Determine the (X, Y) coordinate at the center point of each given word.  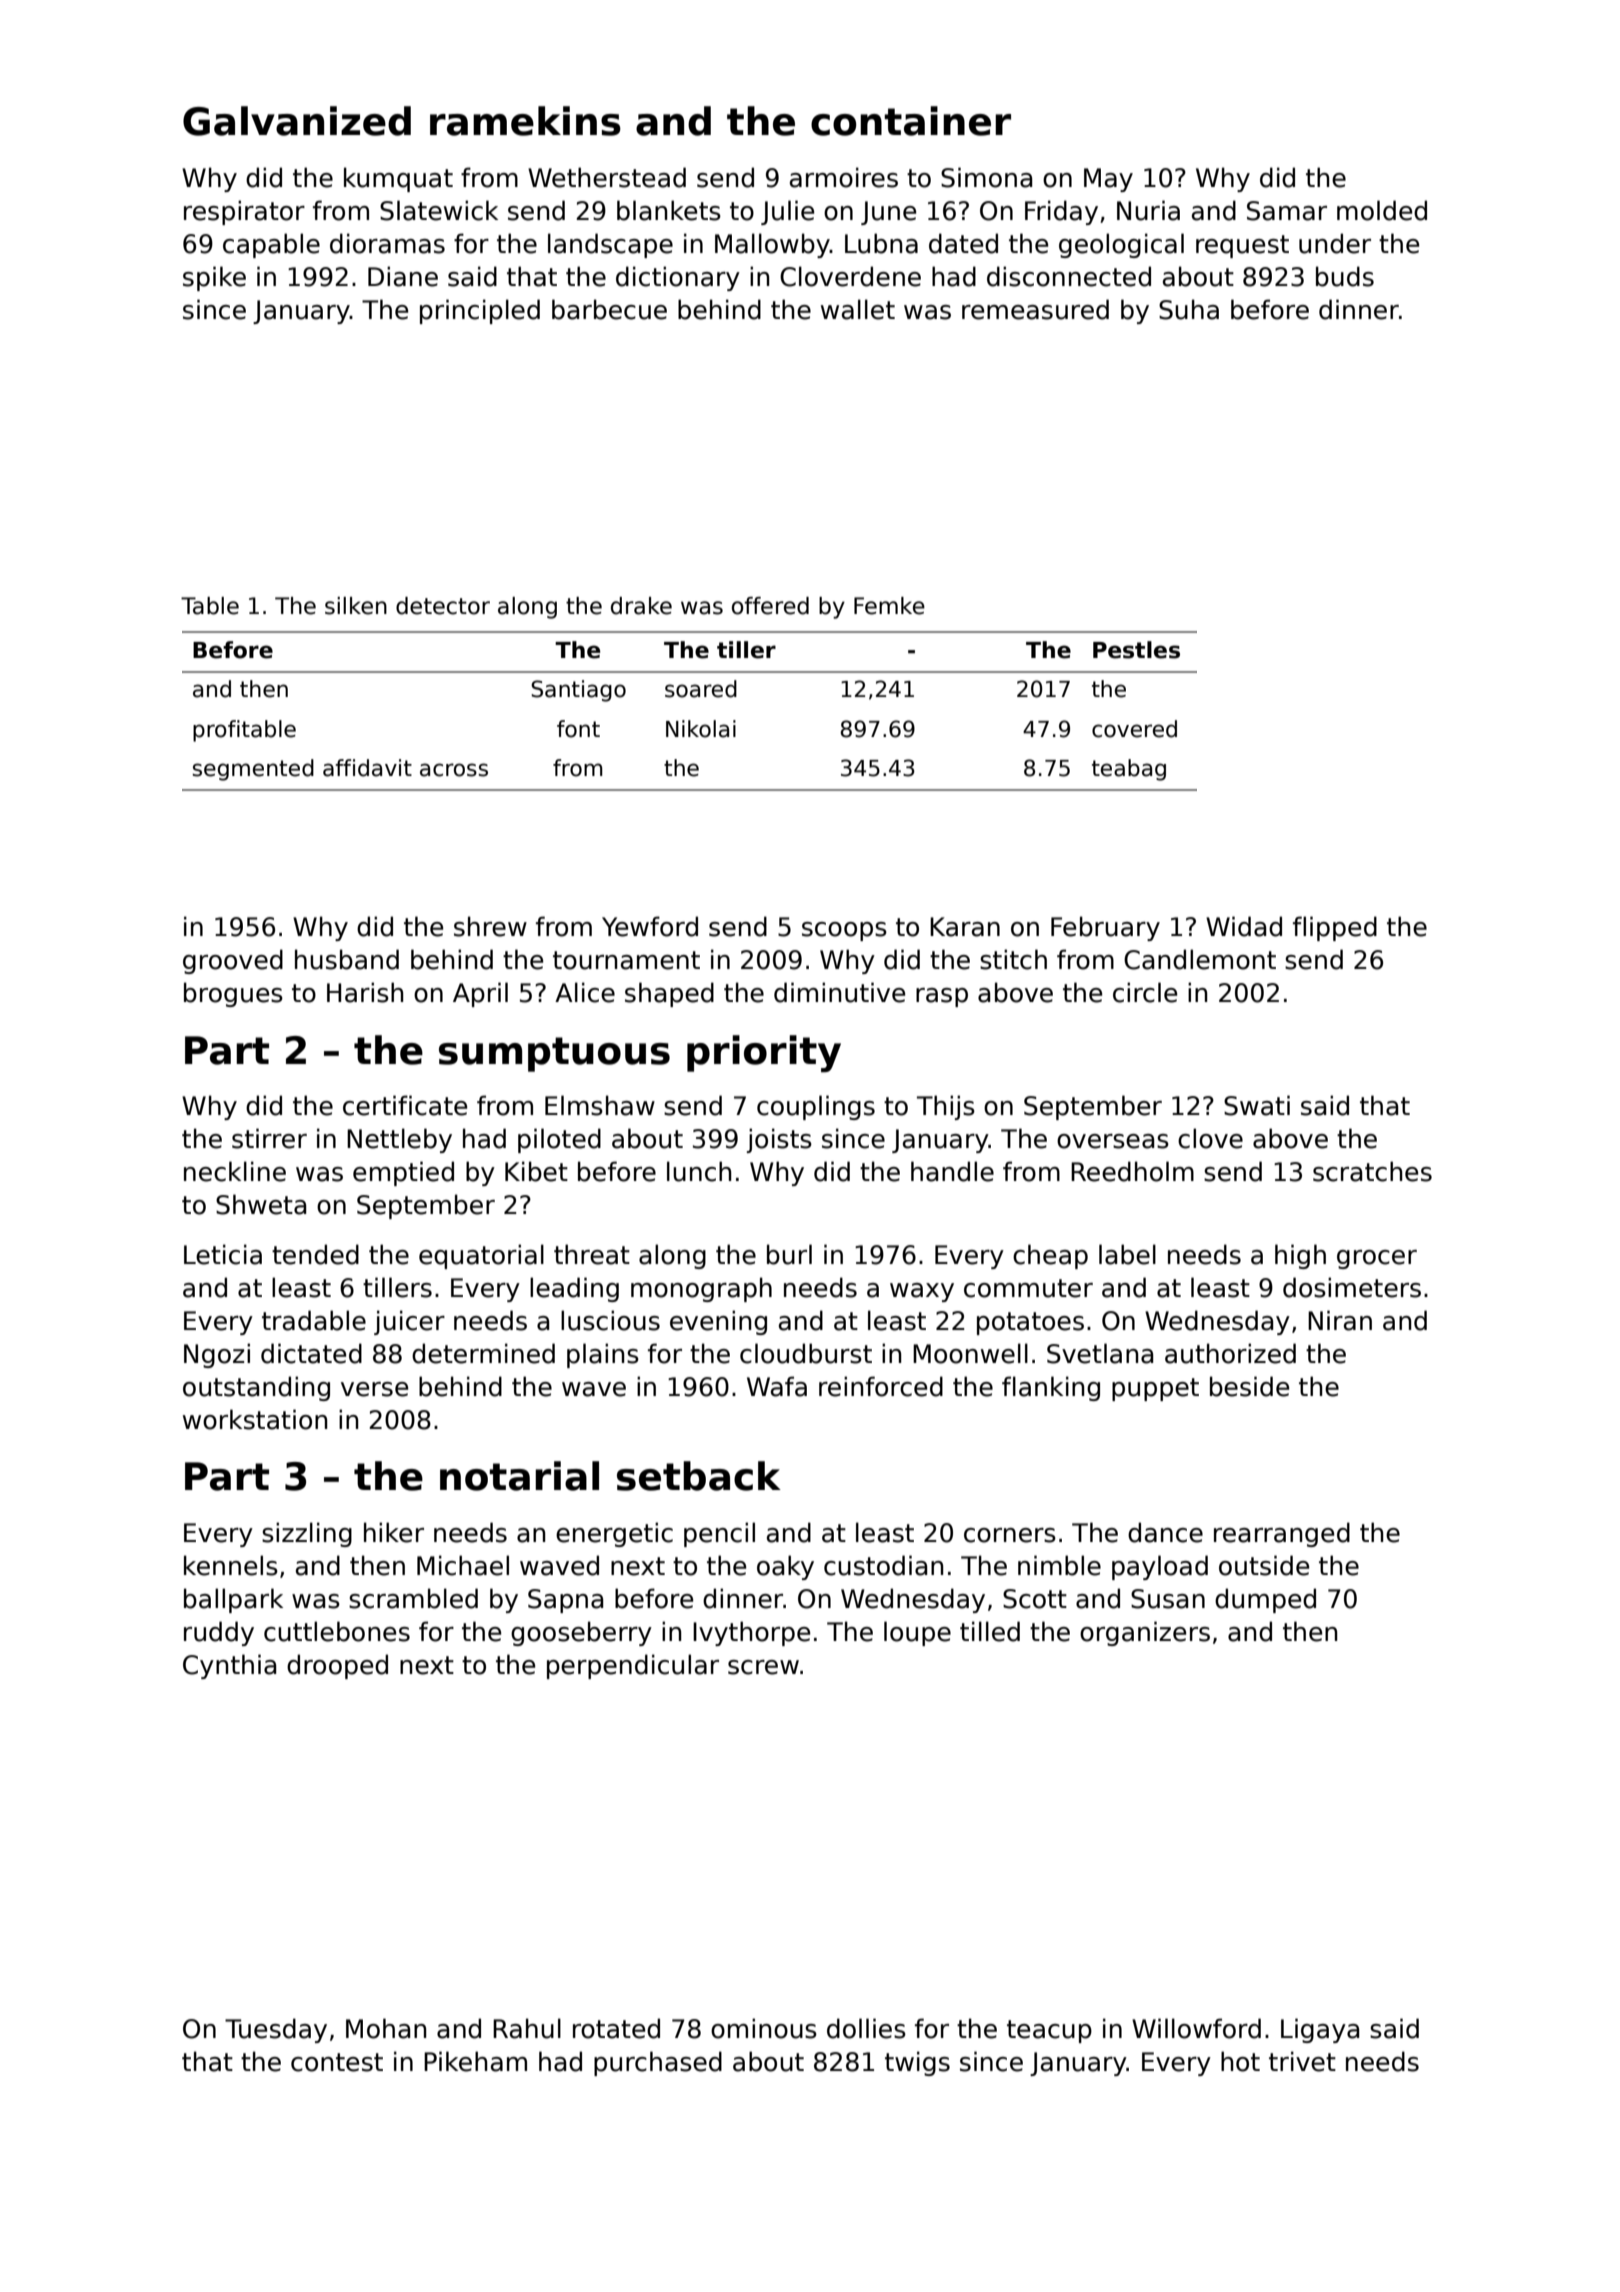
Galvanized (297, 121)
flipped (1335, 928)
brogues (233, 994)
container (911, 121)
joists (779, 1140)
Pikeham (475, 2061)
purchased (658, 2063)
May (1108, 180)
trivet (1302, 2061)
